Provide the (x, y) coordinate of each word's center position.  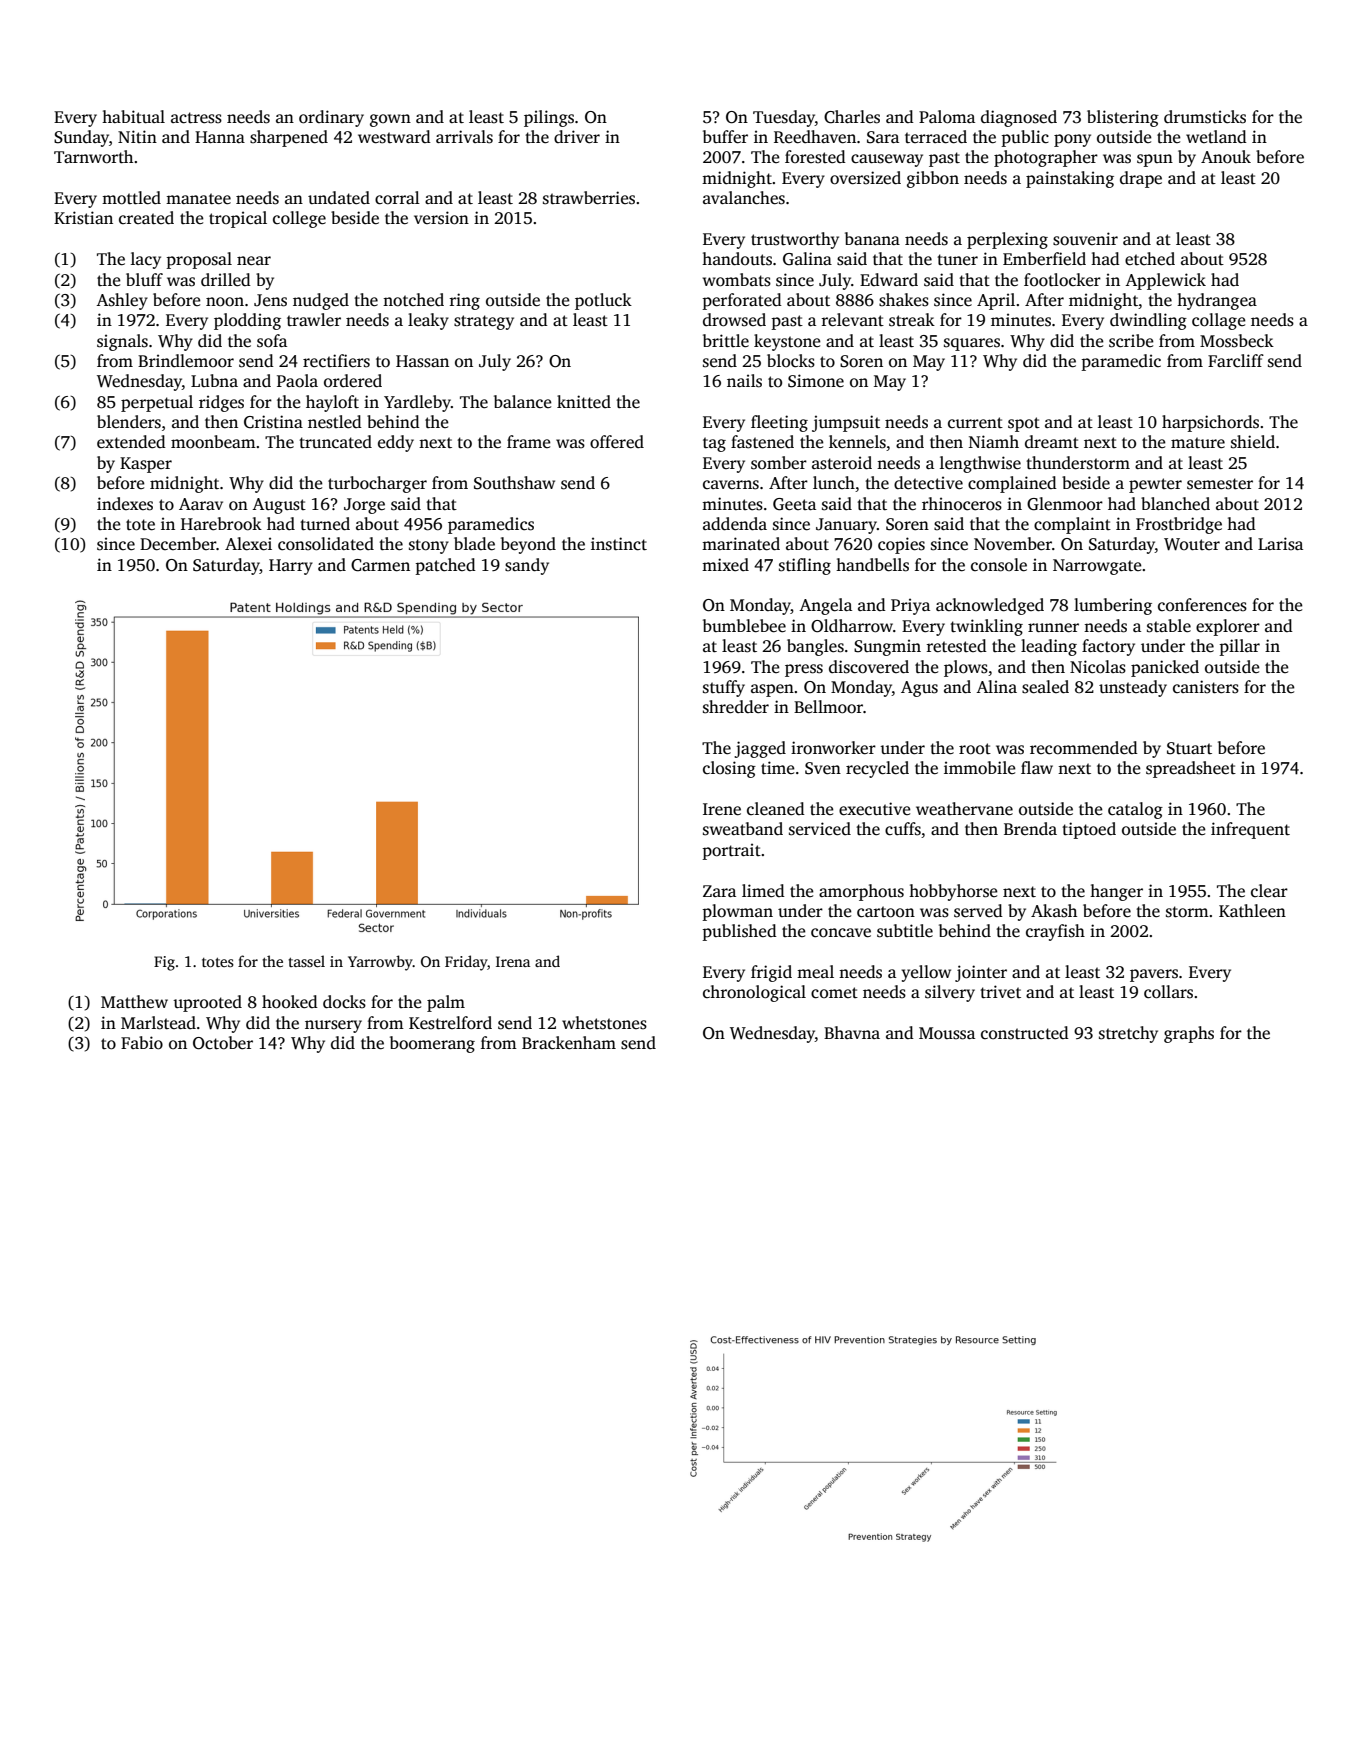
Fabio (142, 1043)
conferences (1202, 605)
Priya (910, 606)
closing (729, 769)
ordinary (331, 118)
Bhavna (852, 1032)
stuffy (724, 688)
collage (1219, 321)
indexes (125, 504)
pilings (549, 118)
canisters (1206, 687)
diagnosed (1019, 118)
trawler (314, 320)
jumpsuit (846, 423)
